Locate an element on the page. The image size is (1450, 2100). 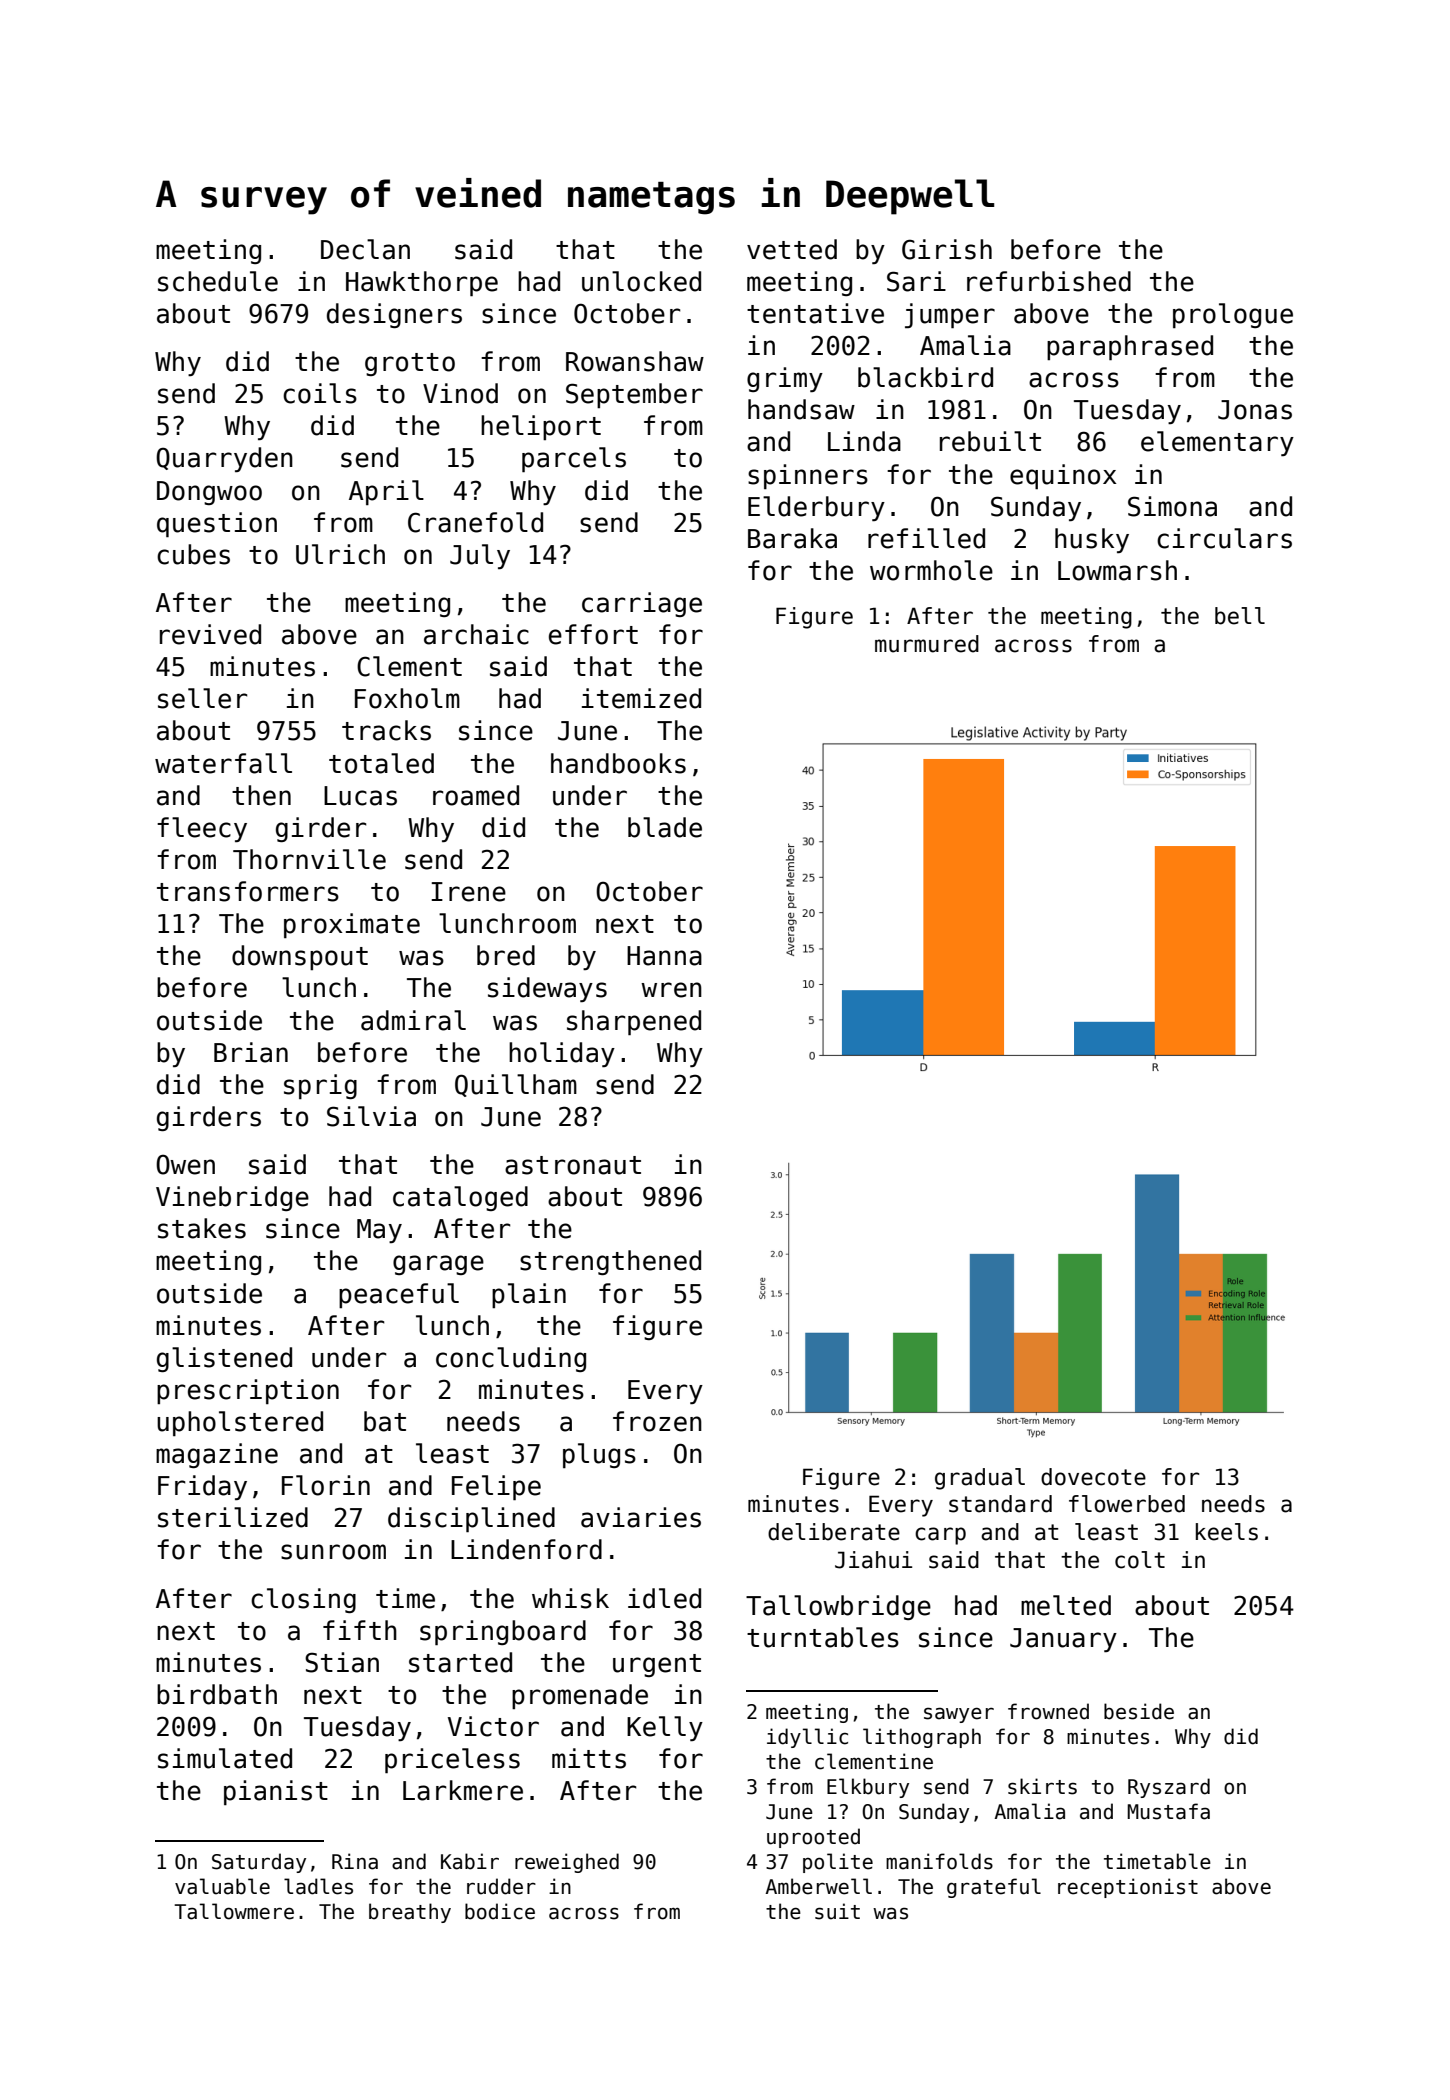
wren is located at coordinates (671, 990).
